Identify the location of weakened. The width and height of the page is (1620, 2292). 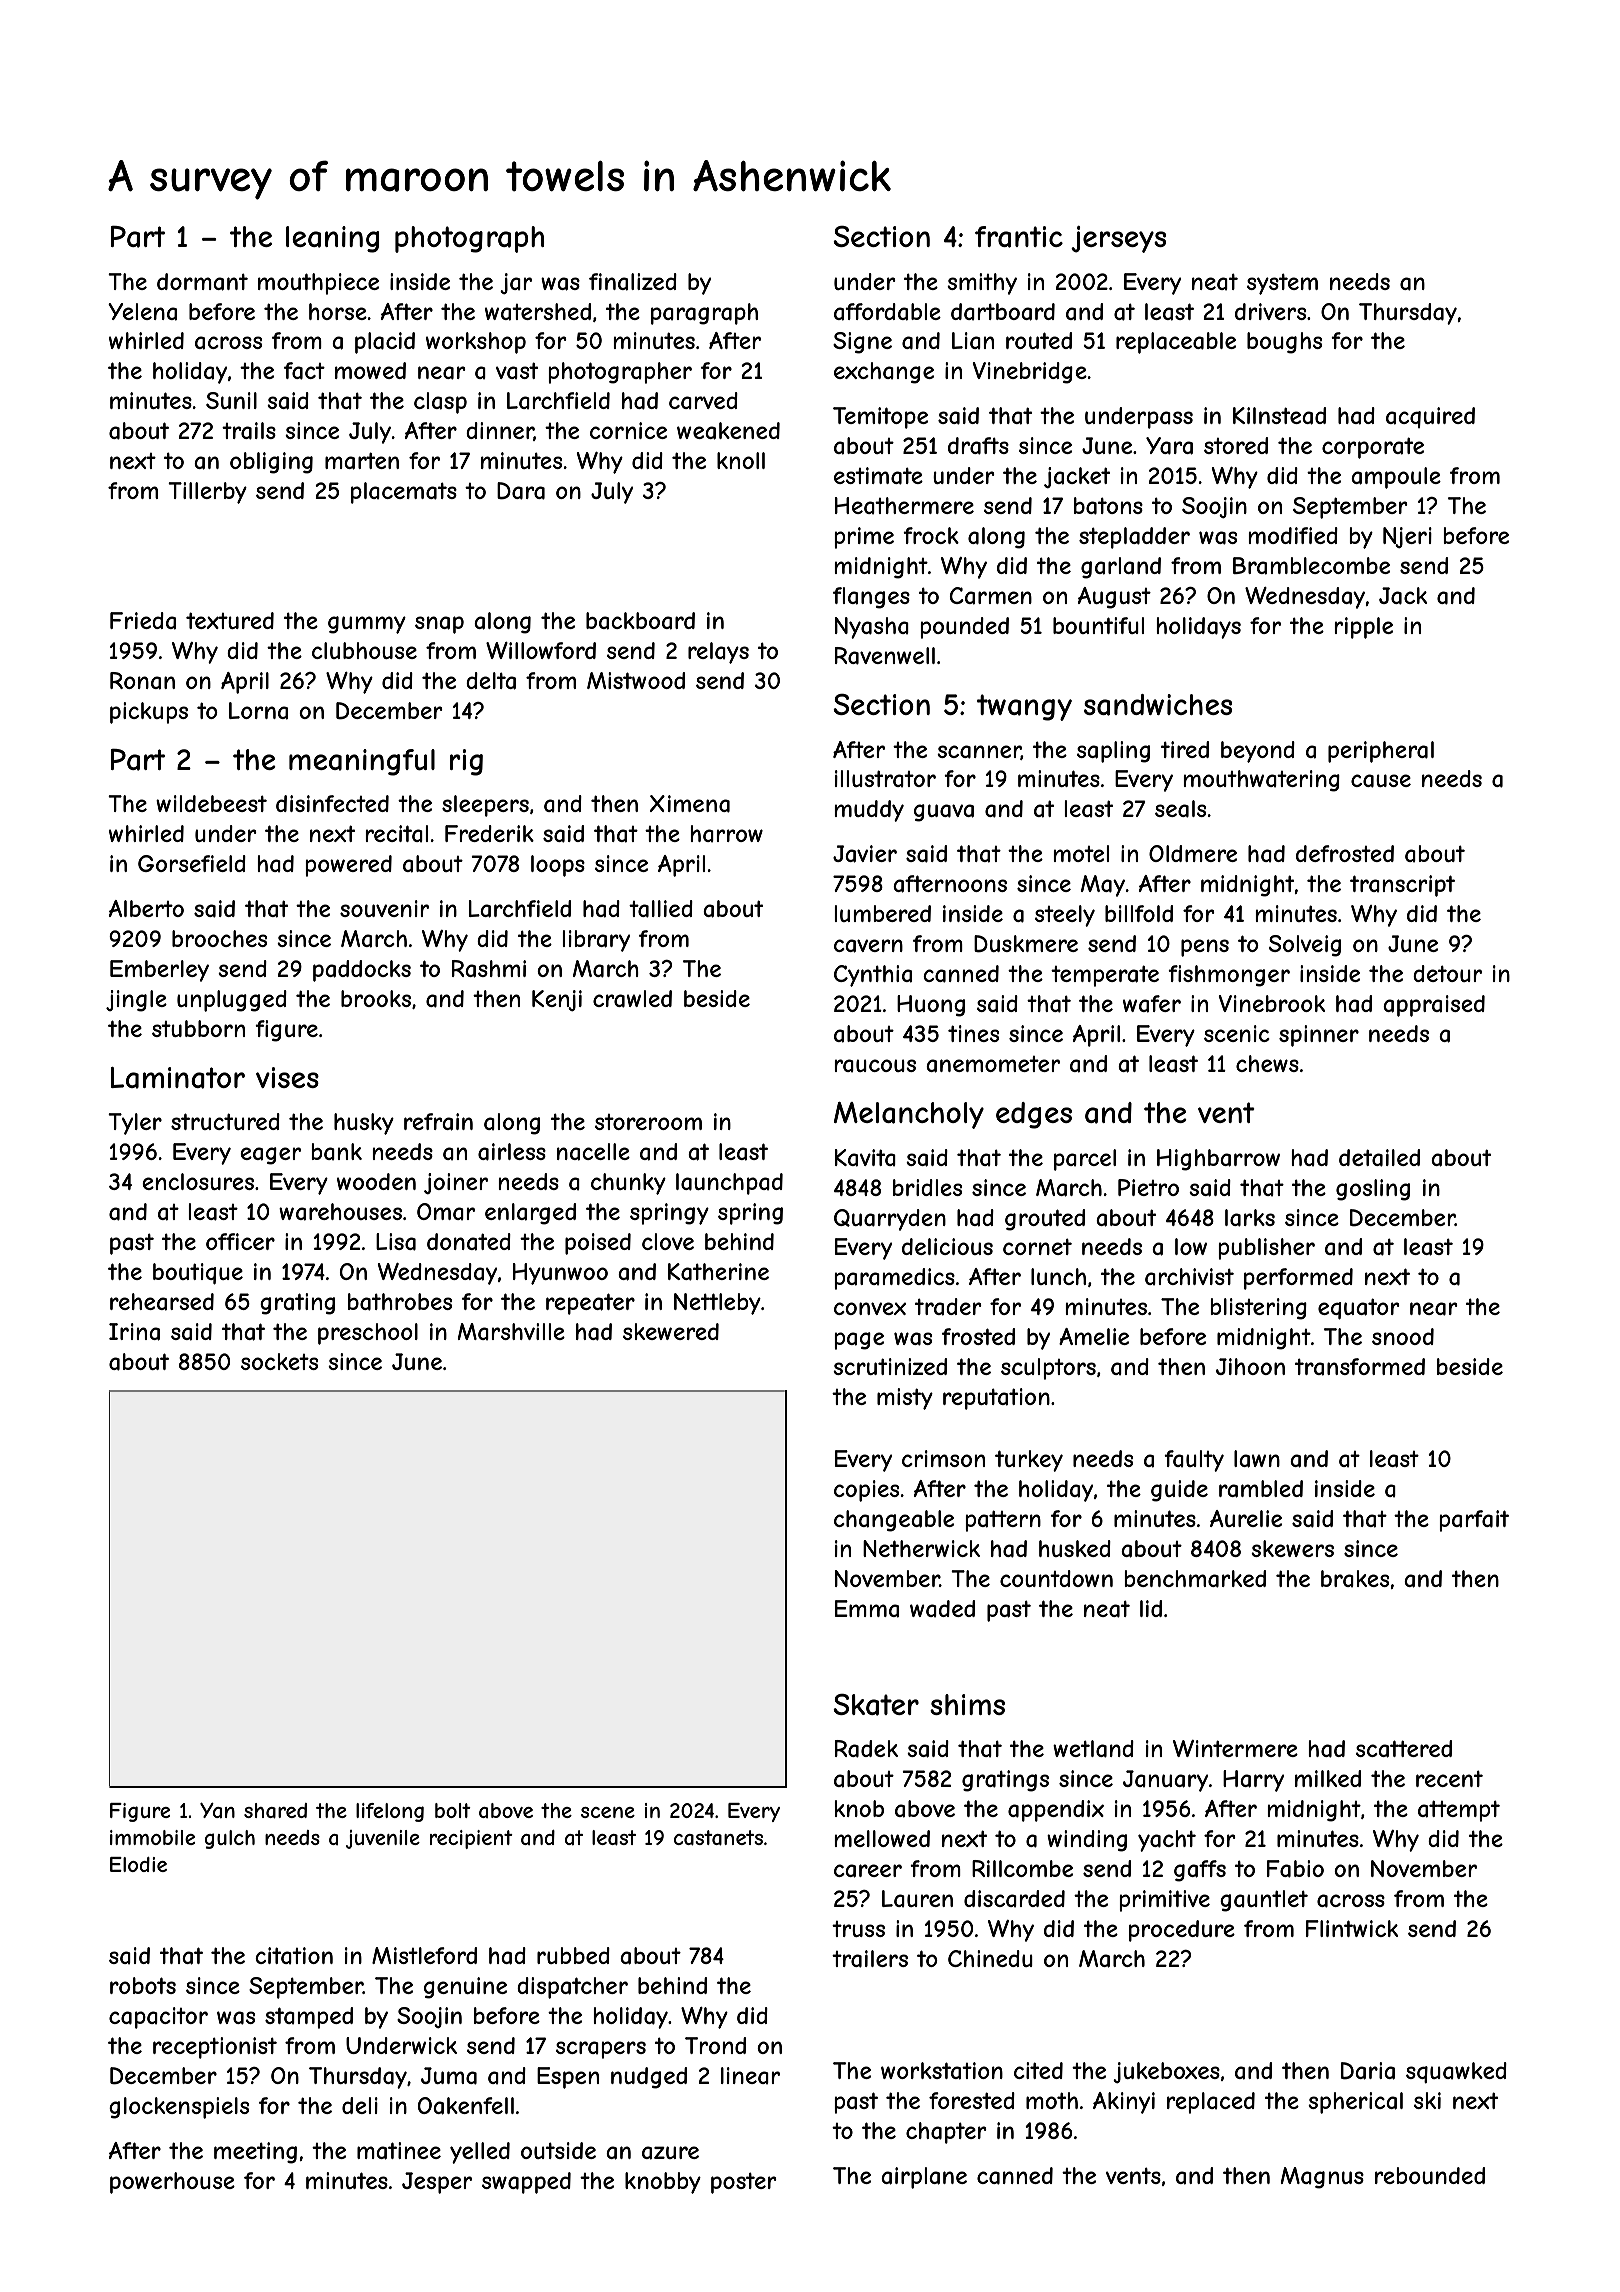
(728, 431).
